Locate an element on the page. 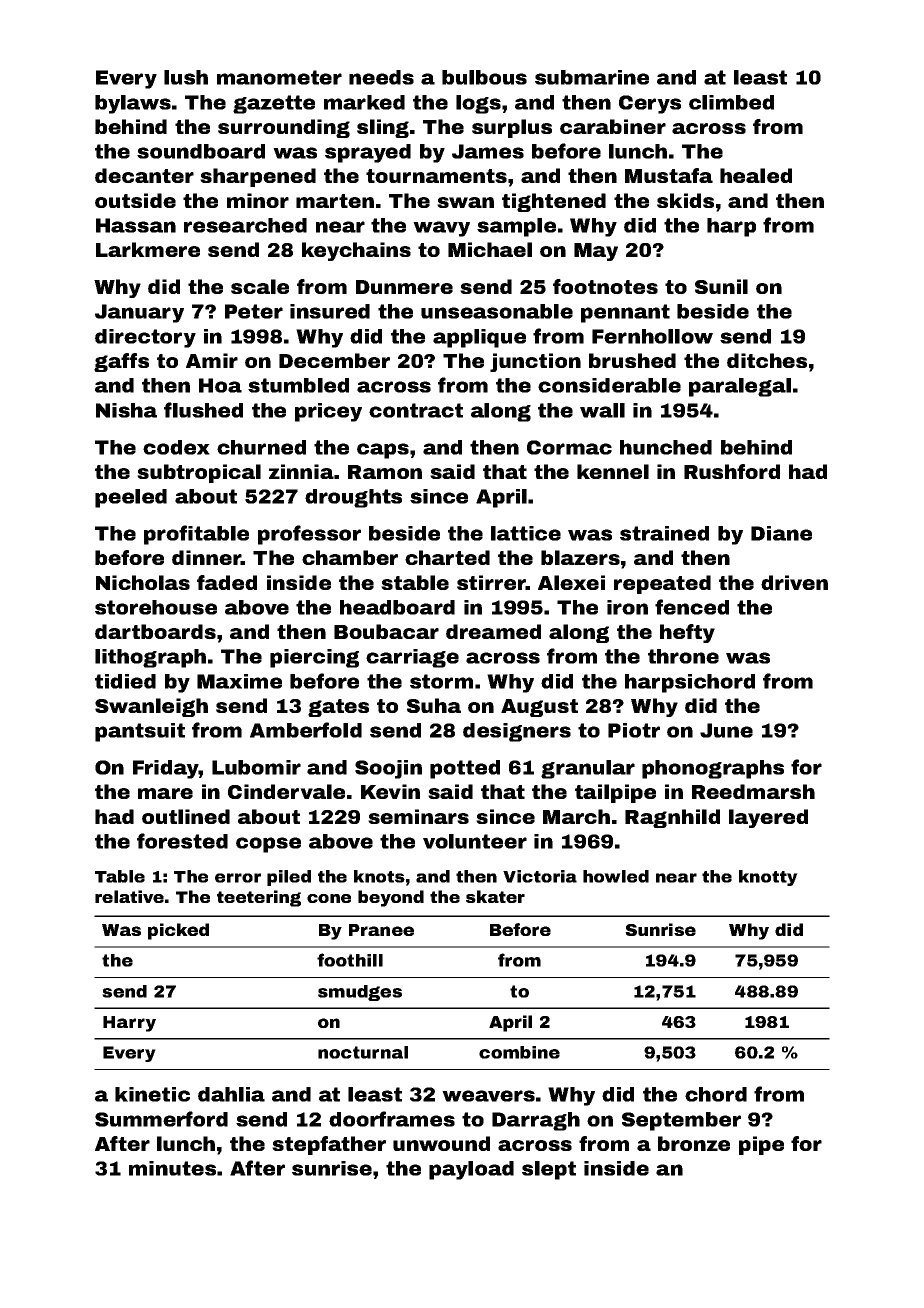 The width and height of the page is (924, 1308). Summerford is located at coordinates (161, 1119).
